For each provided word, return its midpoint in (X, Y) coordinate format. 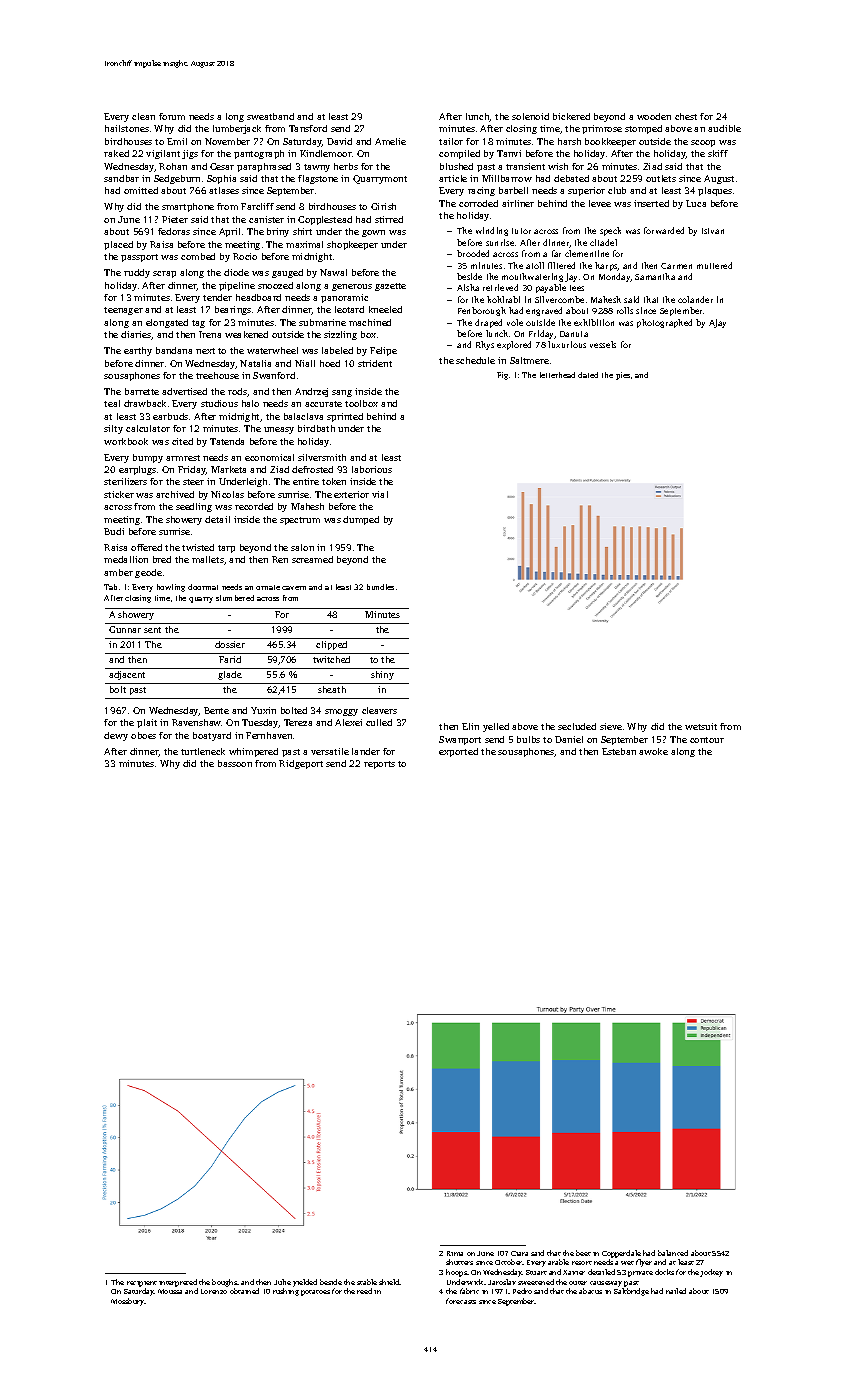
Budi (114, 531)
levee (600, 203)
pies (623, 376)
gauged (287, 273)
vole (515, 322)
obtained (244, 1291)
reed (364, 1291)
